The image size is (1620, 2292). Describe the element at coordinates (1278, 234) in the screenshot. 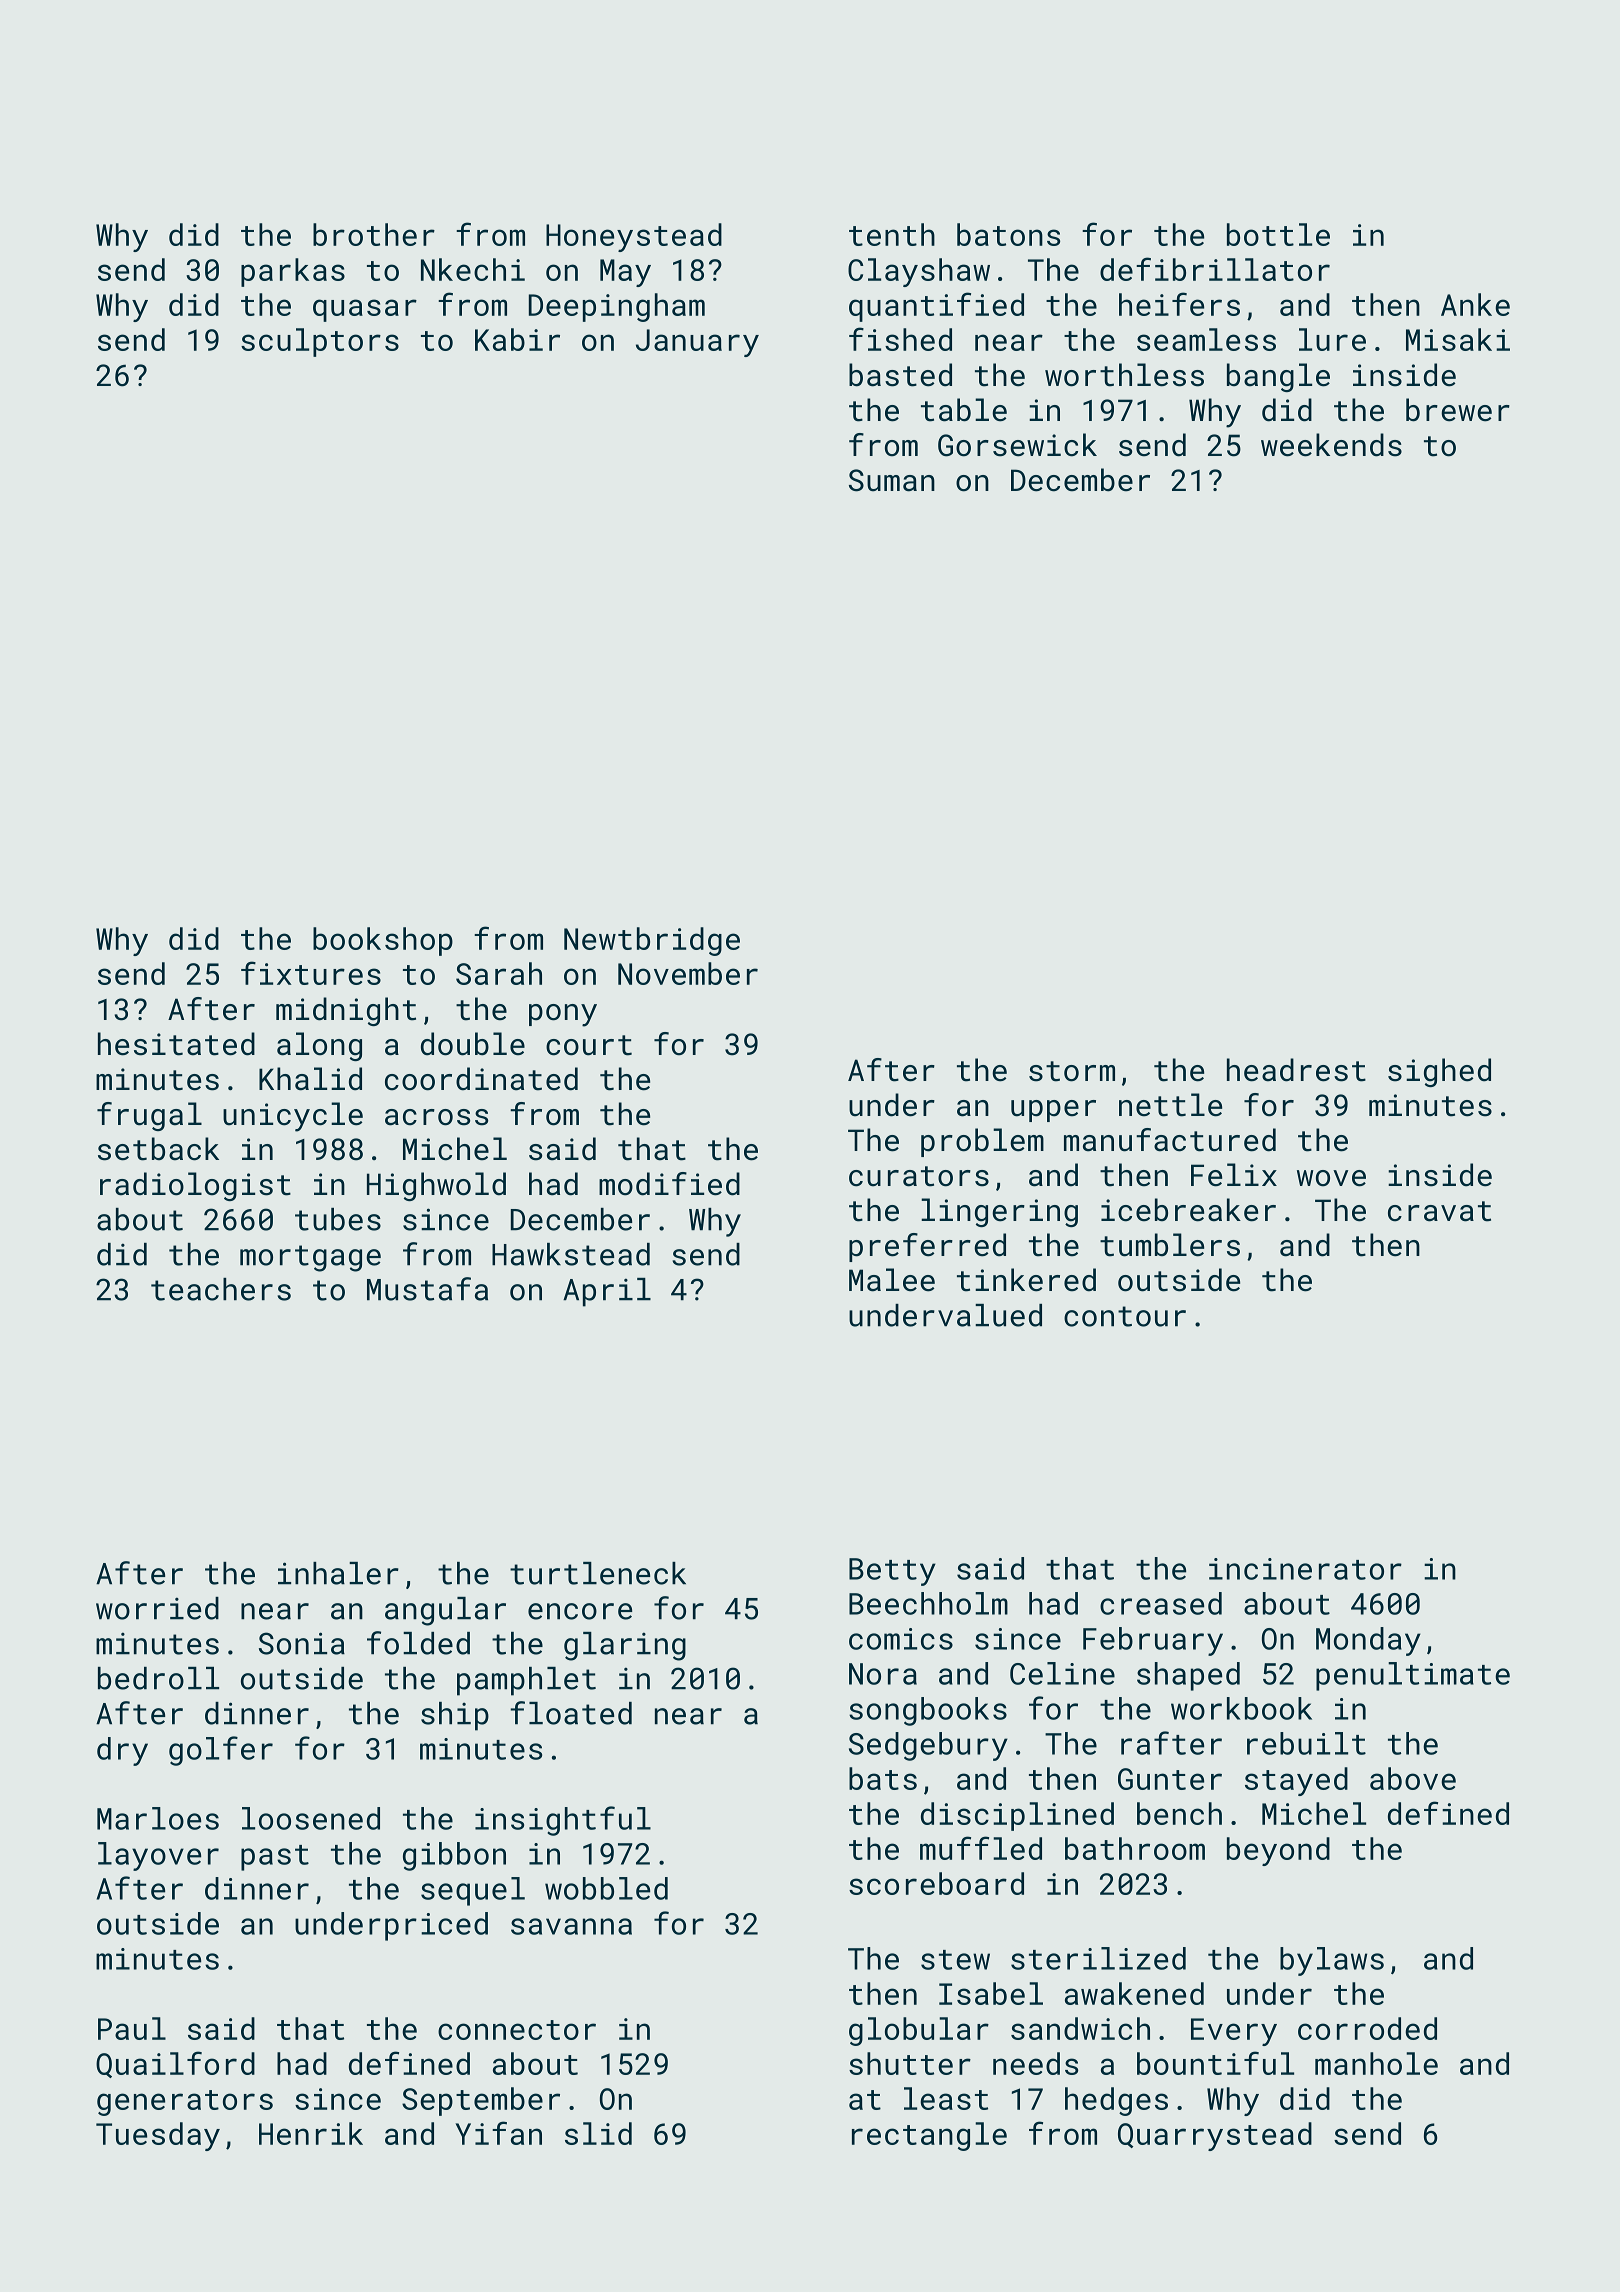

I see `bottle` at that location.
